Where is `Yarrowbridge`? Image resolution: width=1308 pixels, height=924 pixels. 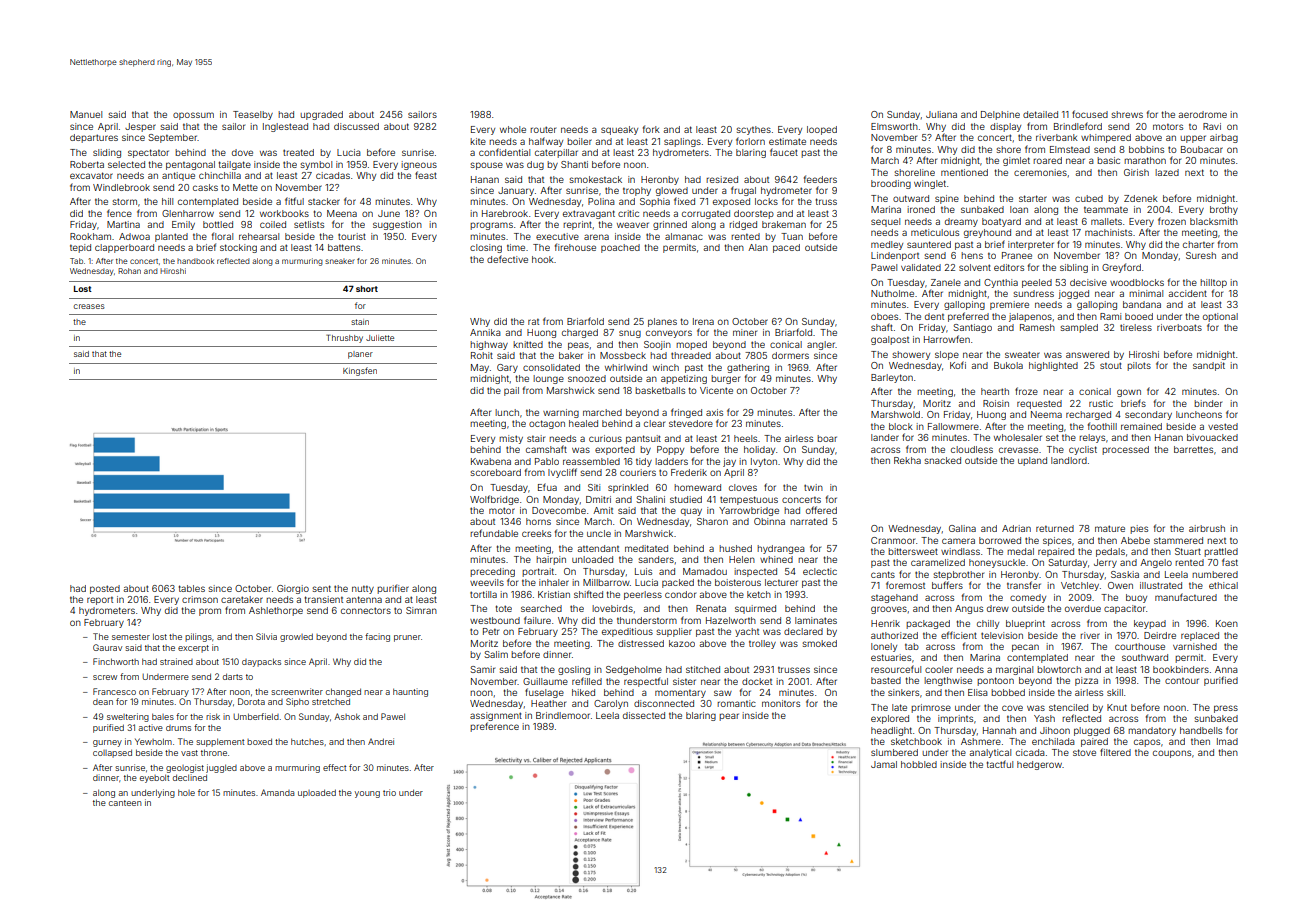
Yarrowbridge is located at coordinates (749, 511).
